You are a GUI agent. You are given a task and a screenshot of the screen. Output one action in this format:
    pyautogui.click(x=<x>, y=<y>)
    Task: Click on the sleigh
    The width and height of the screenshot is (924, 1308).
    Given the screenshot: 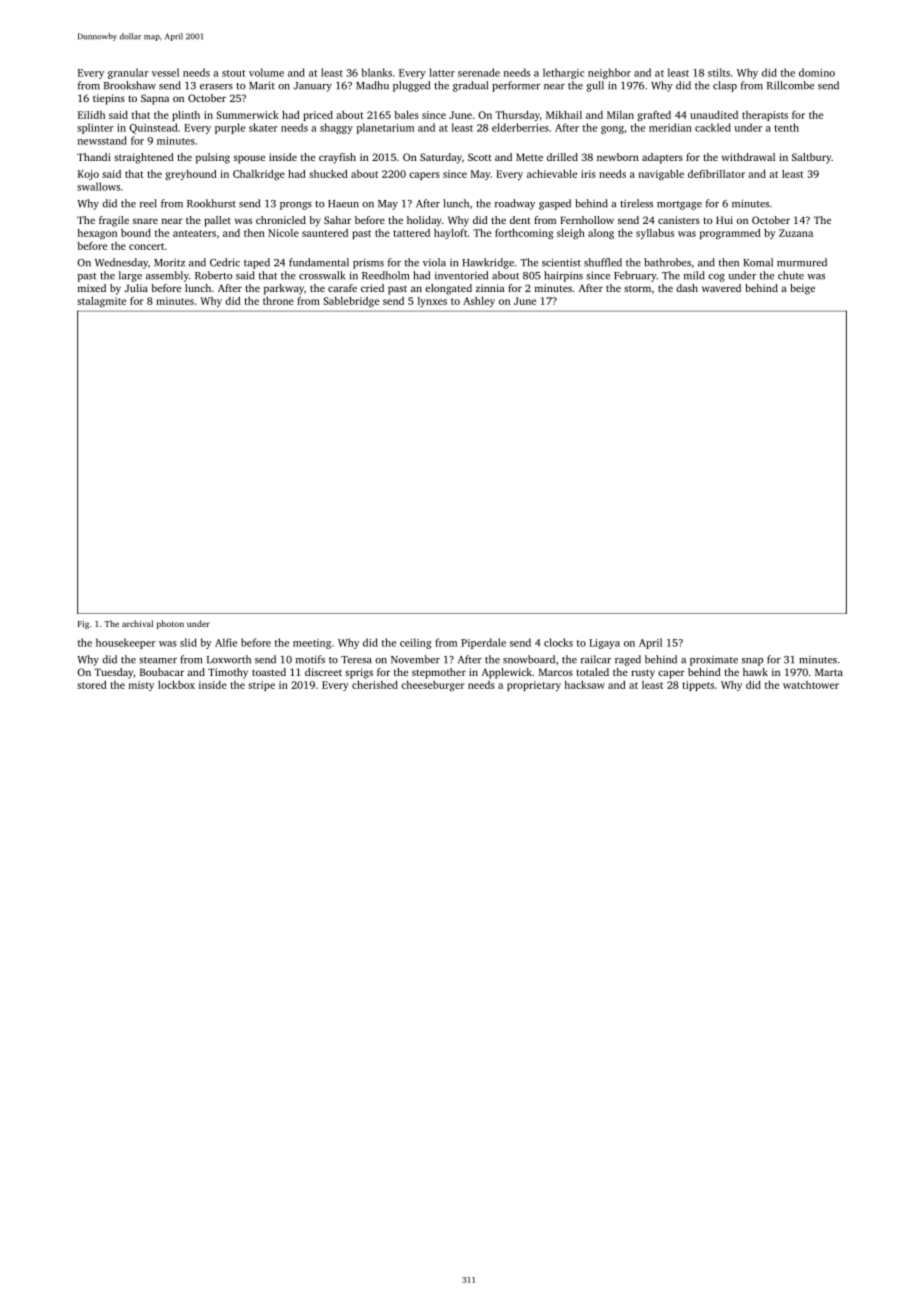 What is the action you would take?
    pyautogui.click(x=571, y=234)
